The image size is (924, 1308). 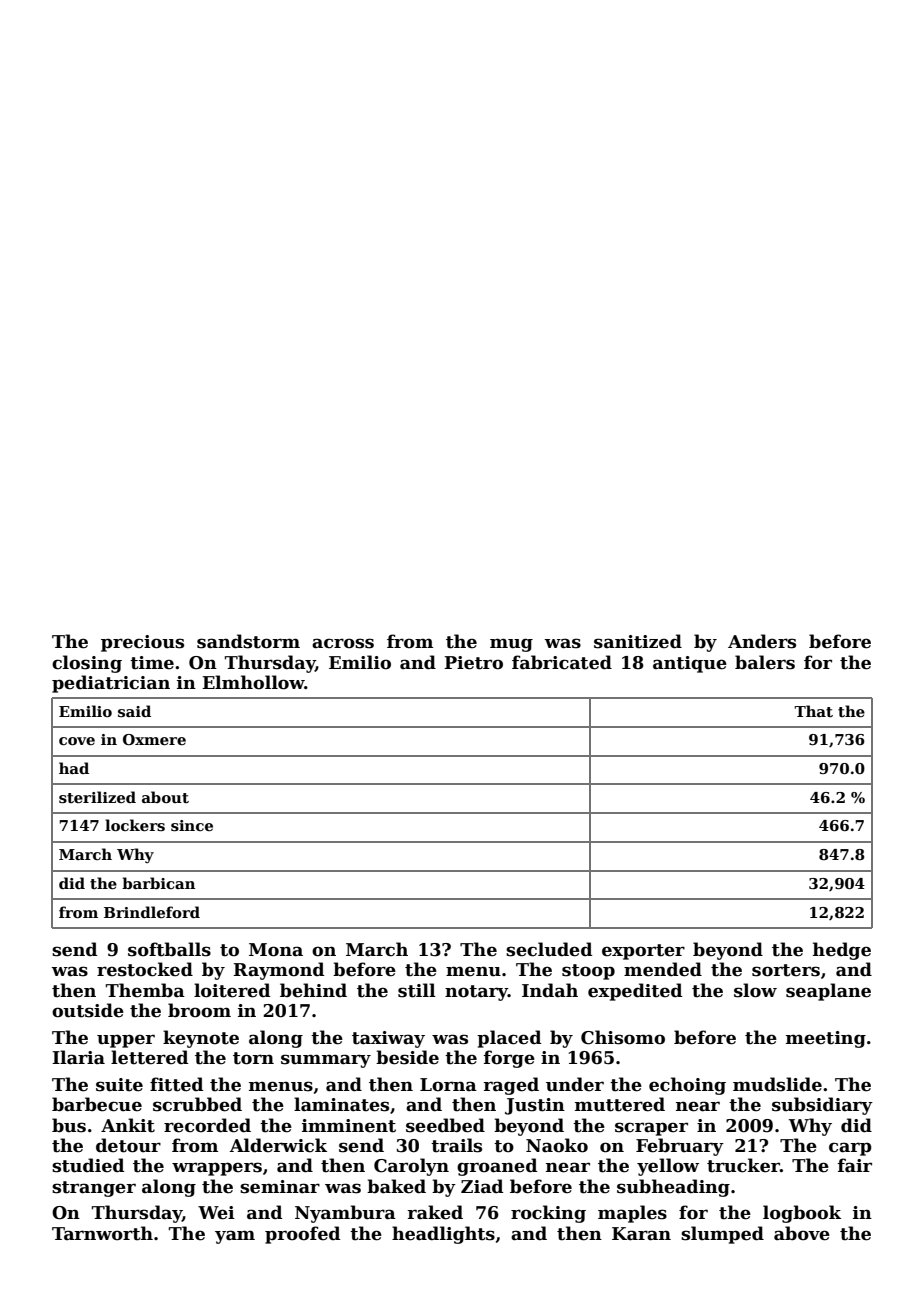 What do you see at coordinates (850, 1149) in the page?
I see `carp` at bounding box center [850, 1149].
